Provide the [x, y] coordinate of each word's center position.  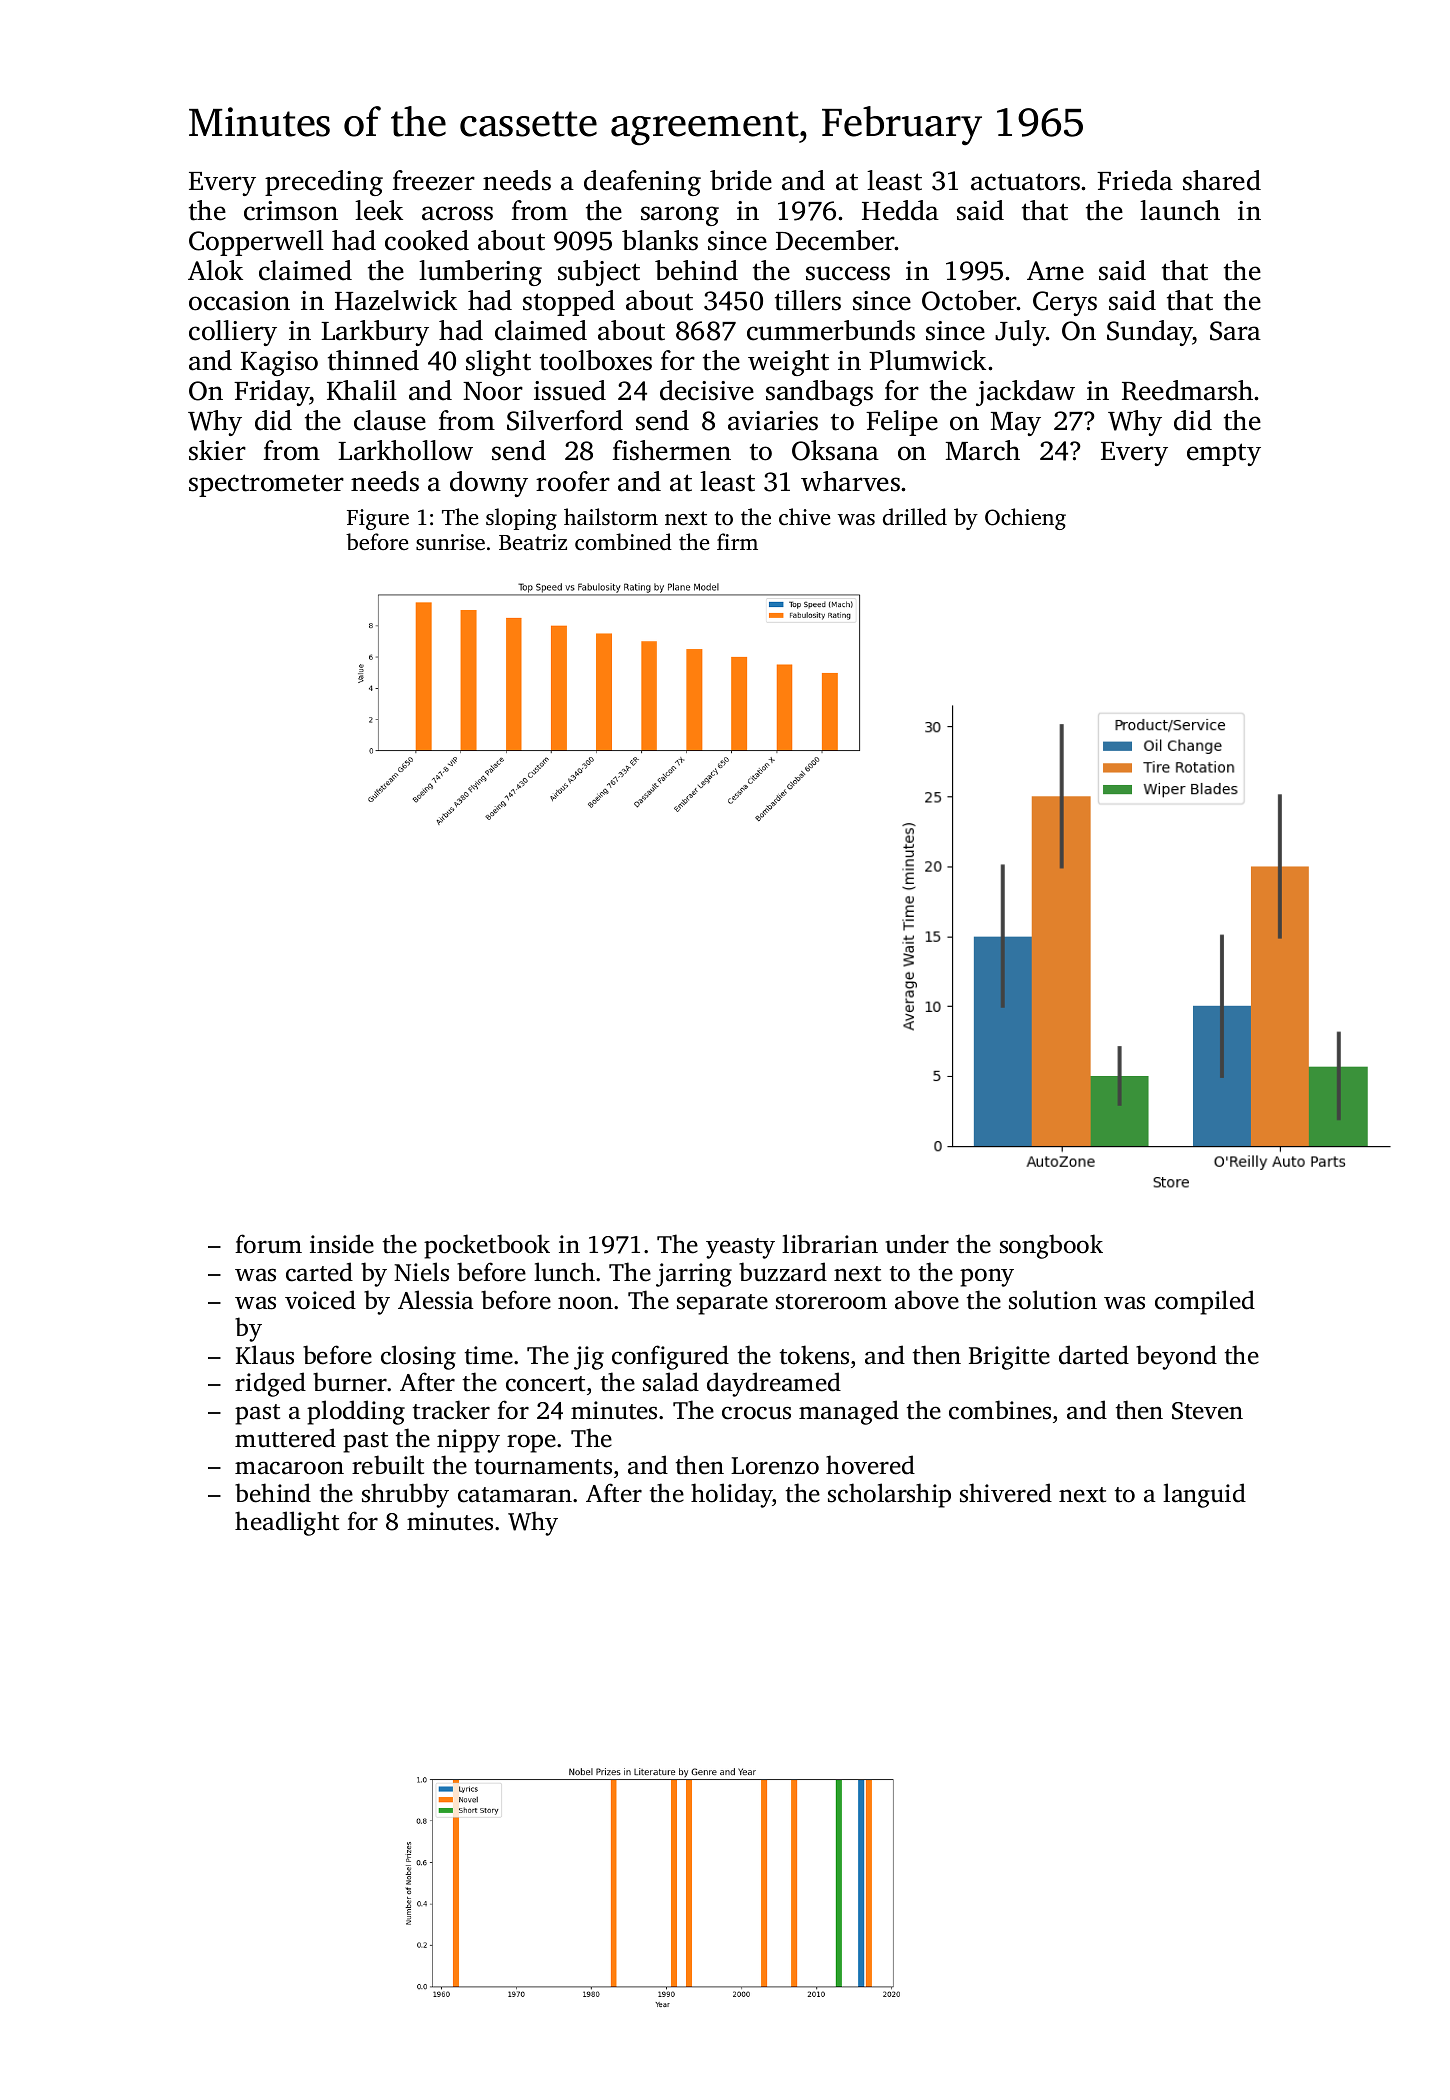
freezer [434, 180]
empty [1224, 454]
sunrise [450, 542]
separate [722, 1304]
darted [1094, 1355]
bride [741, 180]
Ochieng [1025, 519]
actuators [1025, 182]
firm [737, 541]
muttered [285, 1438]
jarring [694, 1275]
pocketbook [487, 1246]
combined [623, 541]
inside [342, 1244]
